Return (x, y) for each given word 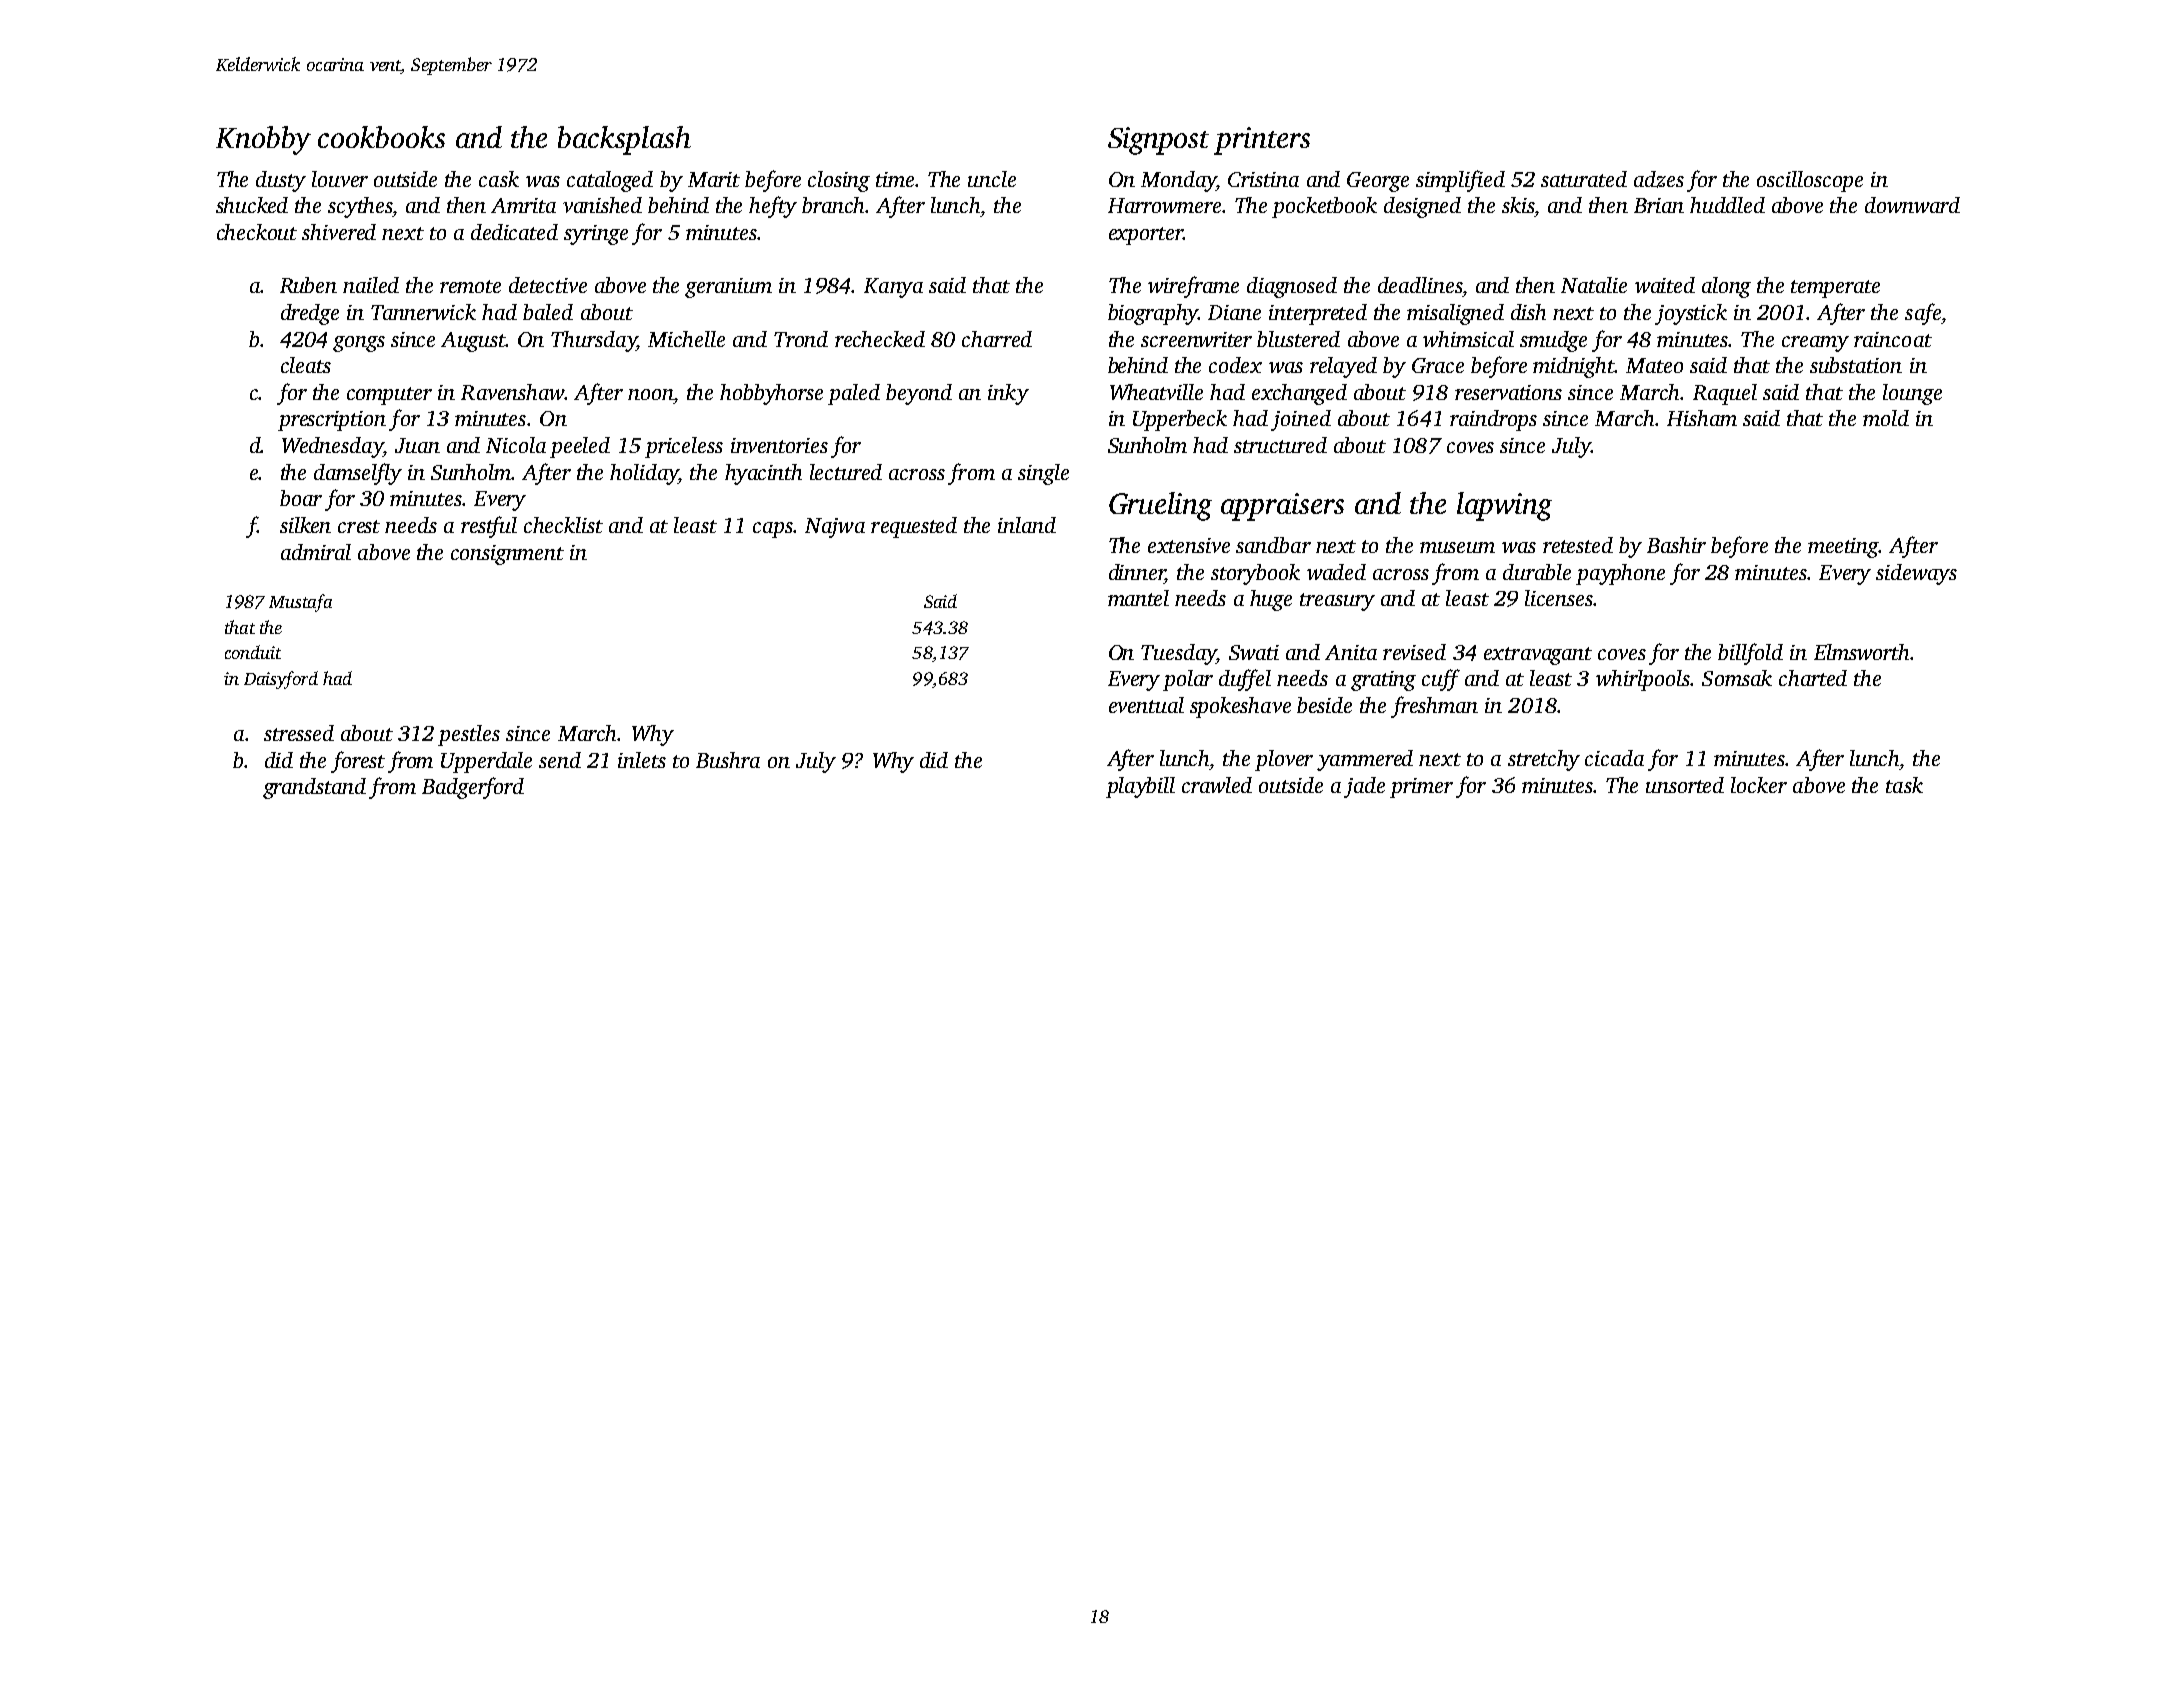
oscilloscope (1810, 181)
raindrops (1493, 420)
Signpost (1158, 141)
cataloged (610, 181)
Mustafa (300, 603)
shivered (339, 232)
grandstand (314, 788)
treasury (1337, 602)
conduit (253, 652)
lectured (846, 472)
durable (1537, 572)
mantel (1138, 598)
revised (1414, 652)
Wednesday (332, 447)
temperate (1835, 289)
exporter (1146, 236)
